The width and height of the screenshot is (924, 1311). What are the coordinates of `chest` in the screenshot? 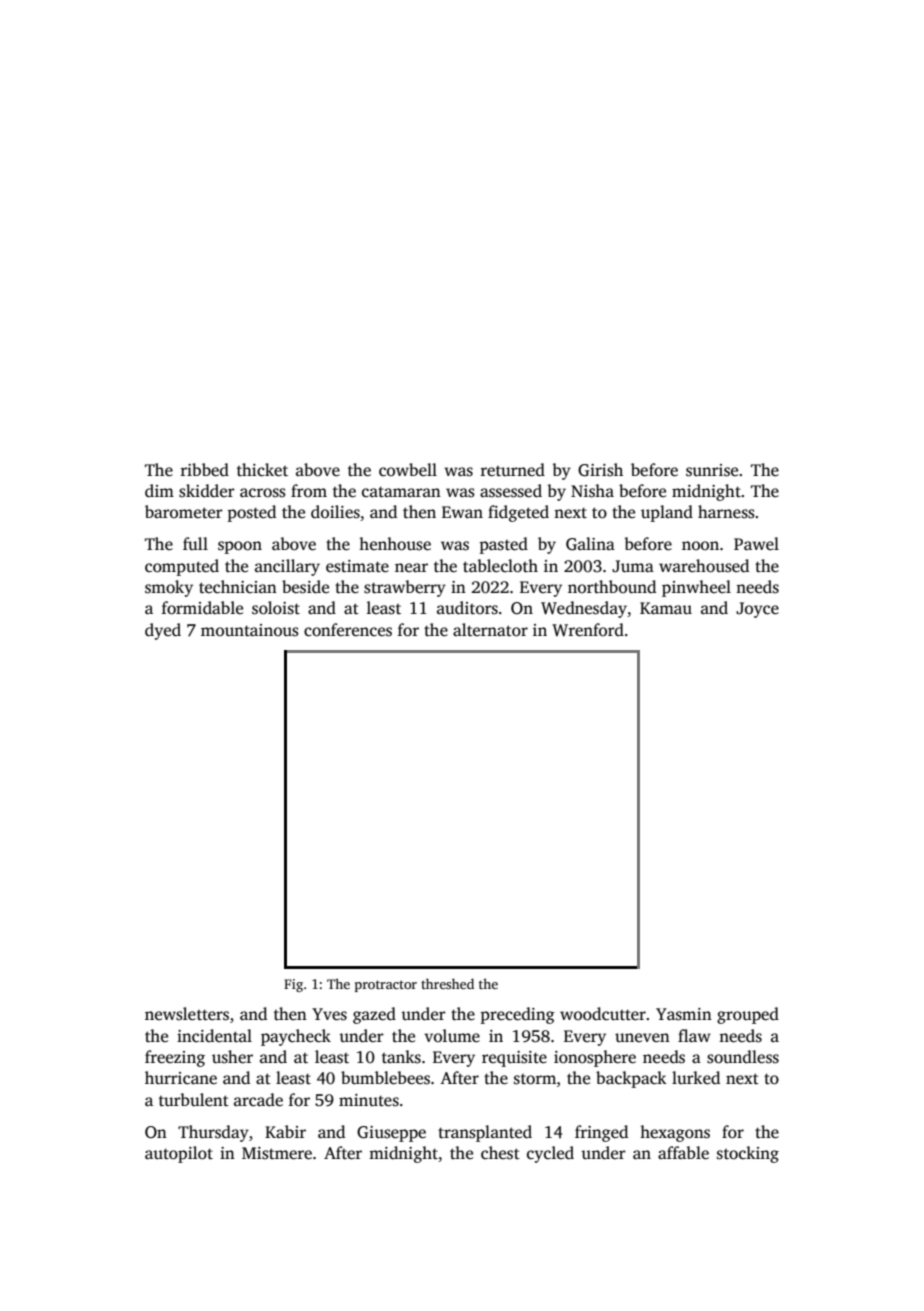 It's located at (500, 1153).
